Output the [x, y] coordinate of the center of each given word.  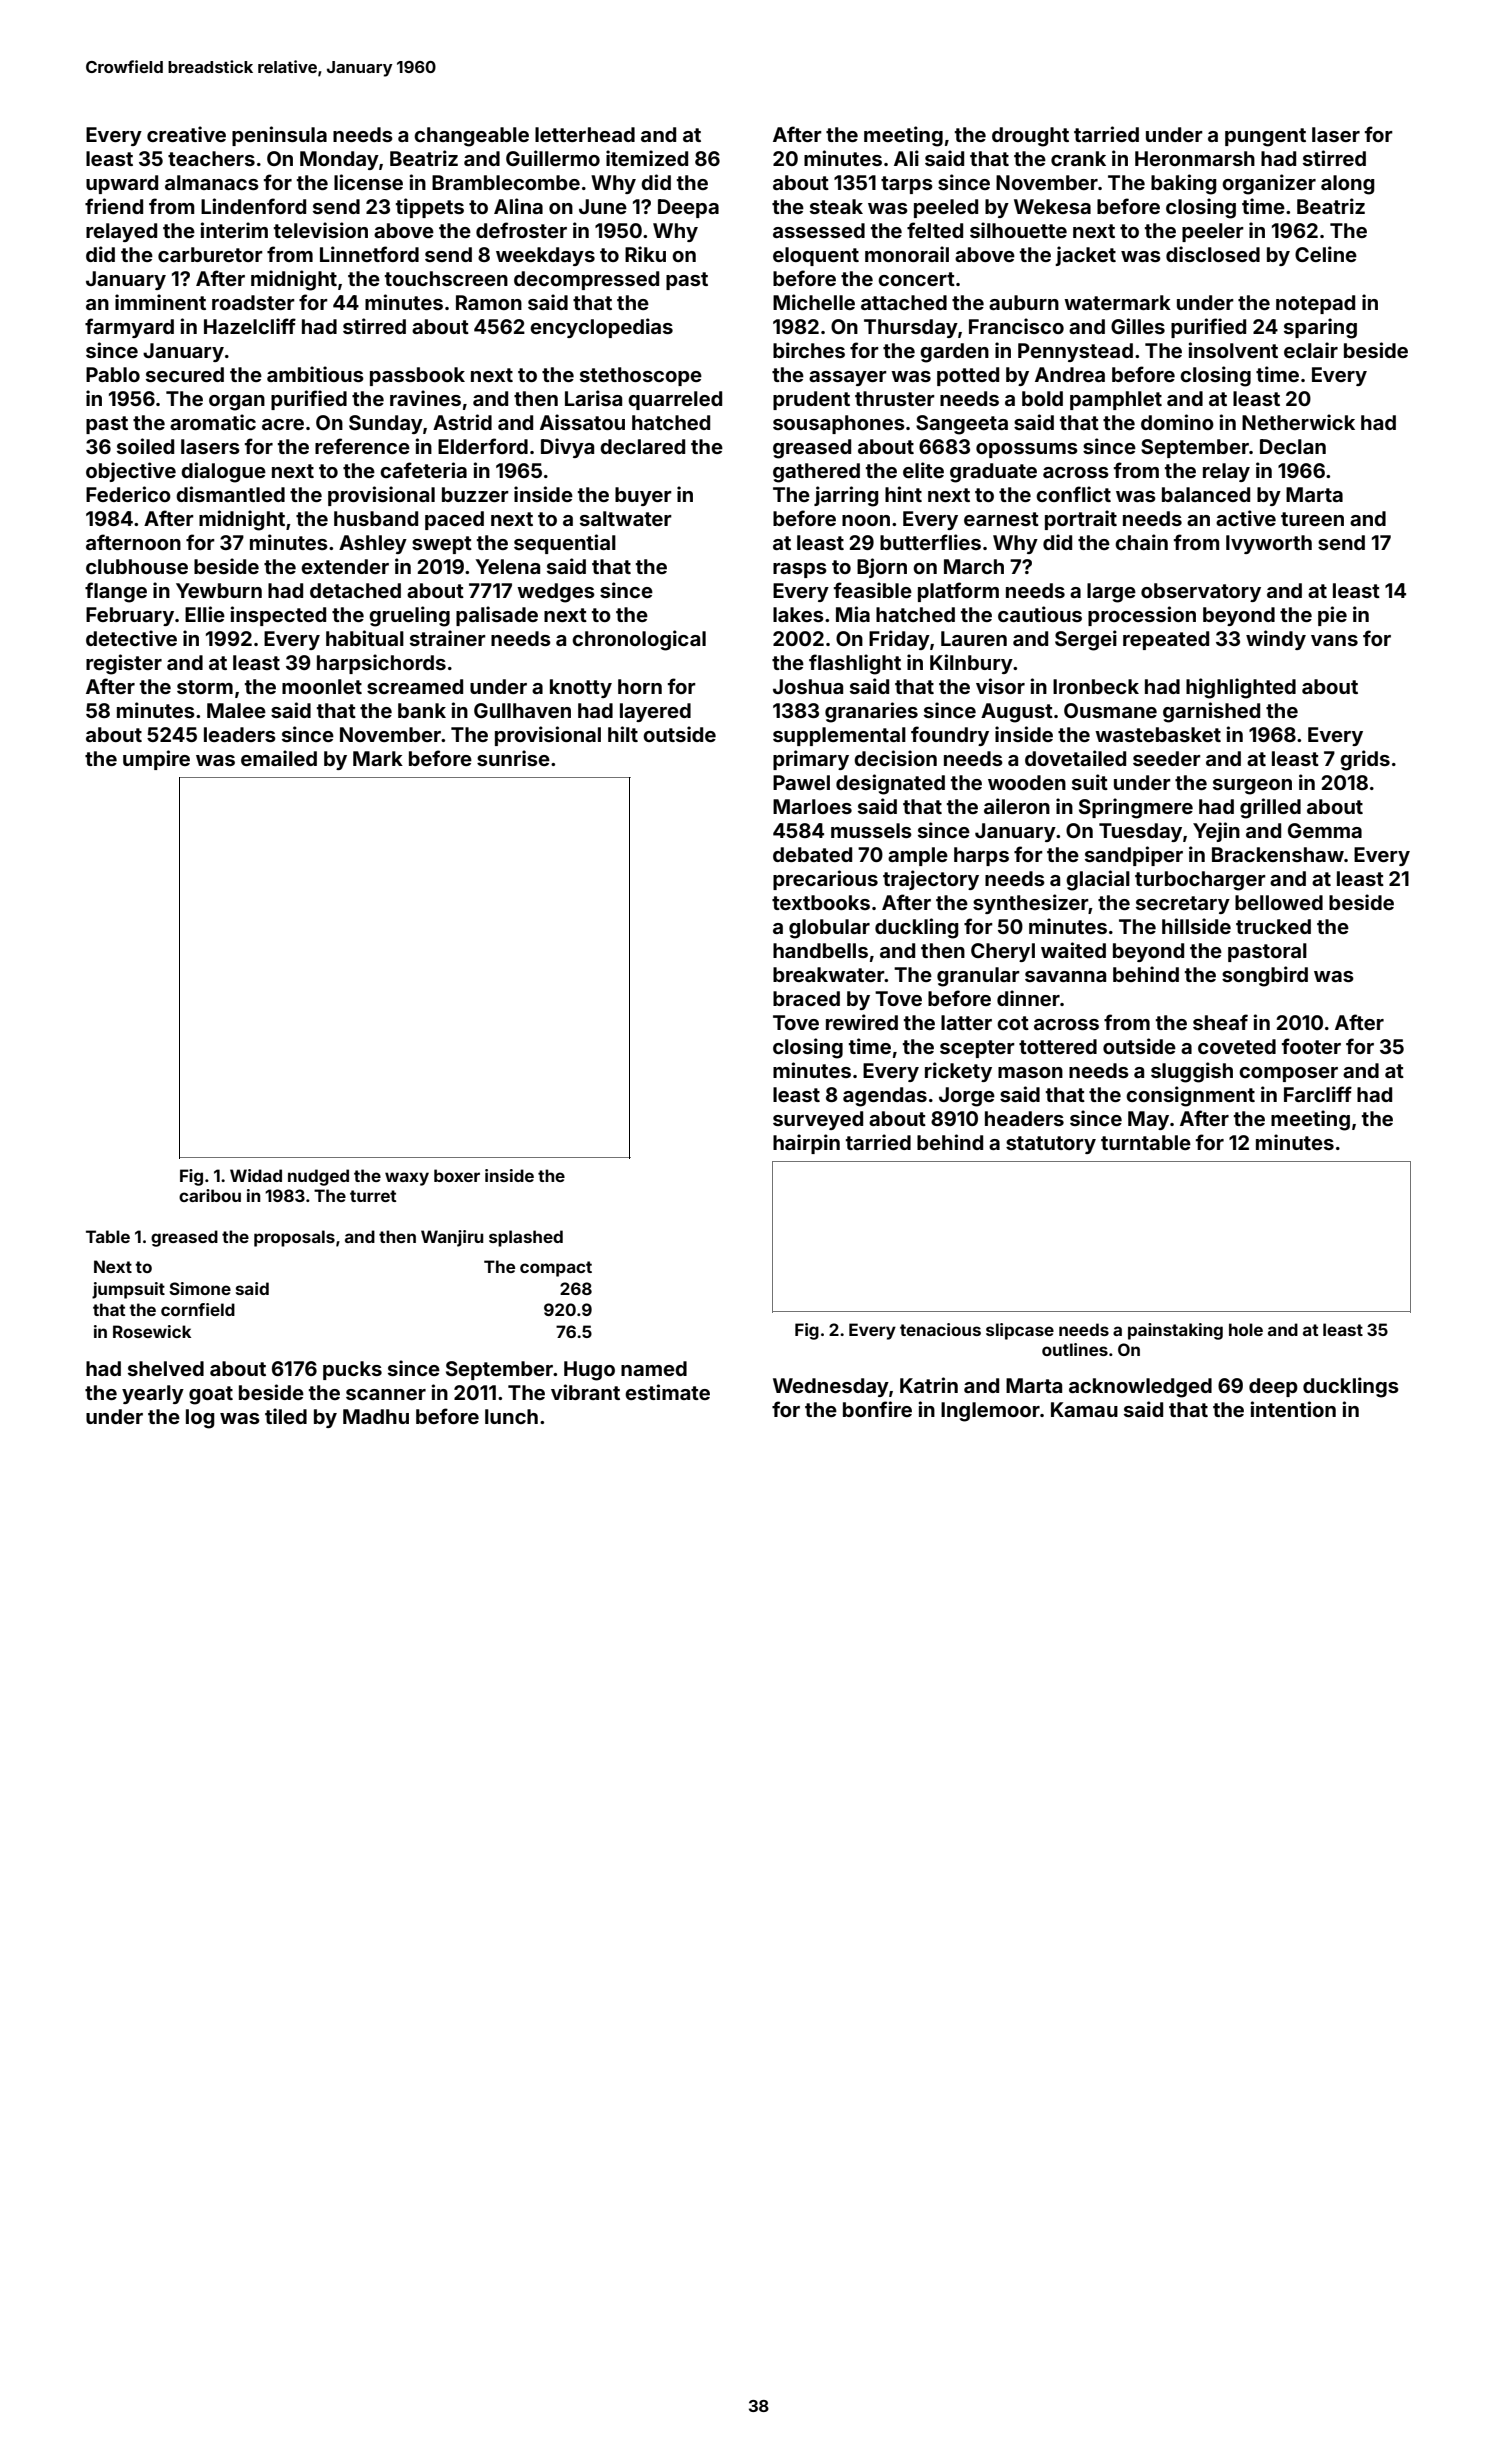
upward [122, 184]
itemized [647, 158]
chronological [639, 640]
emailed [279, 758]
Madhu [376, 1416]
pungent [1265, 137]
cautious [1040, 614]
